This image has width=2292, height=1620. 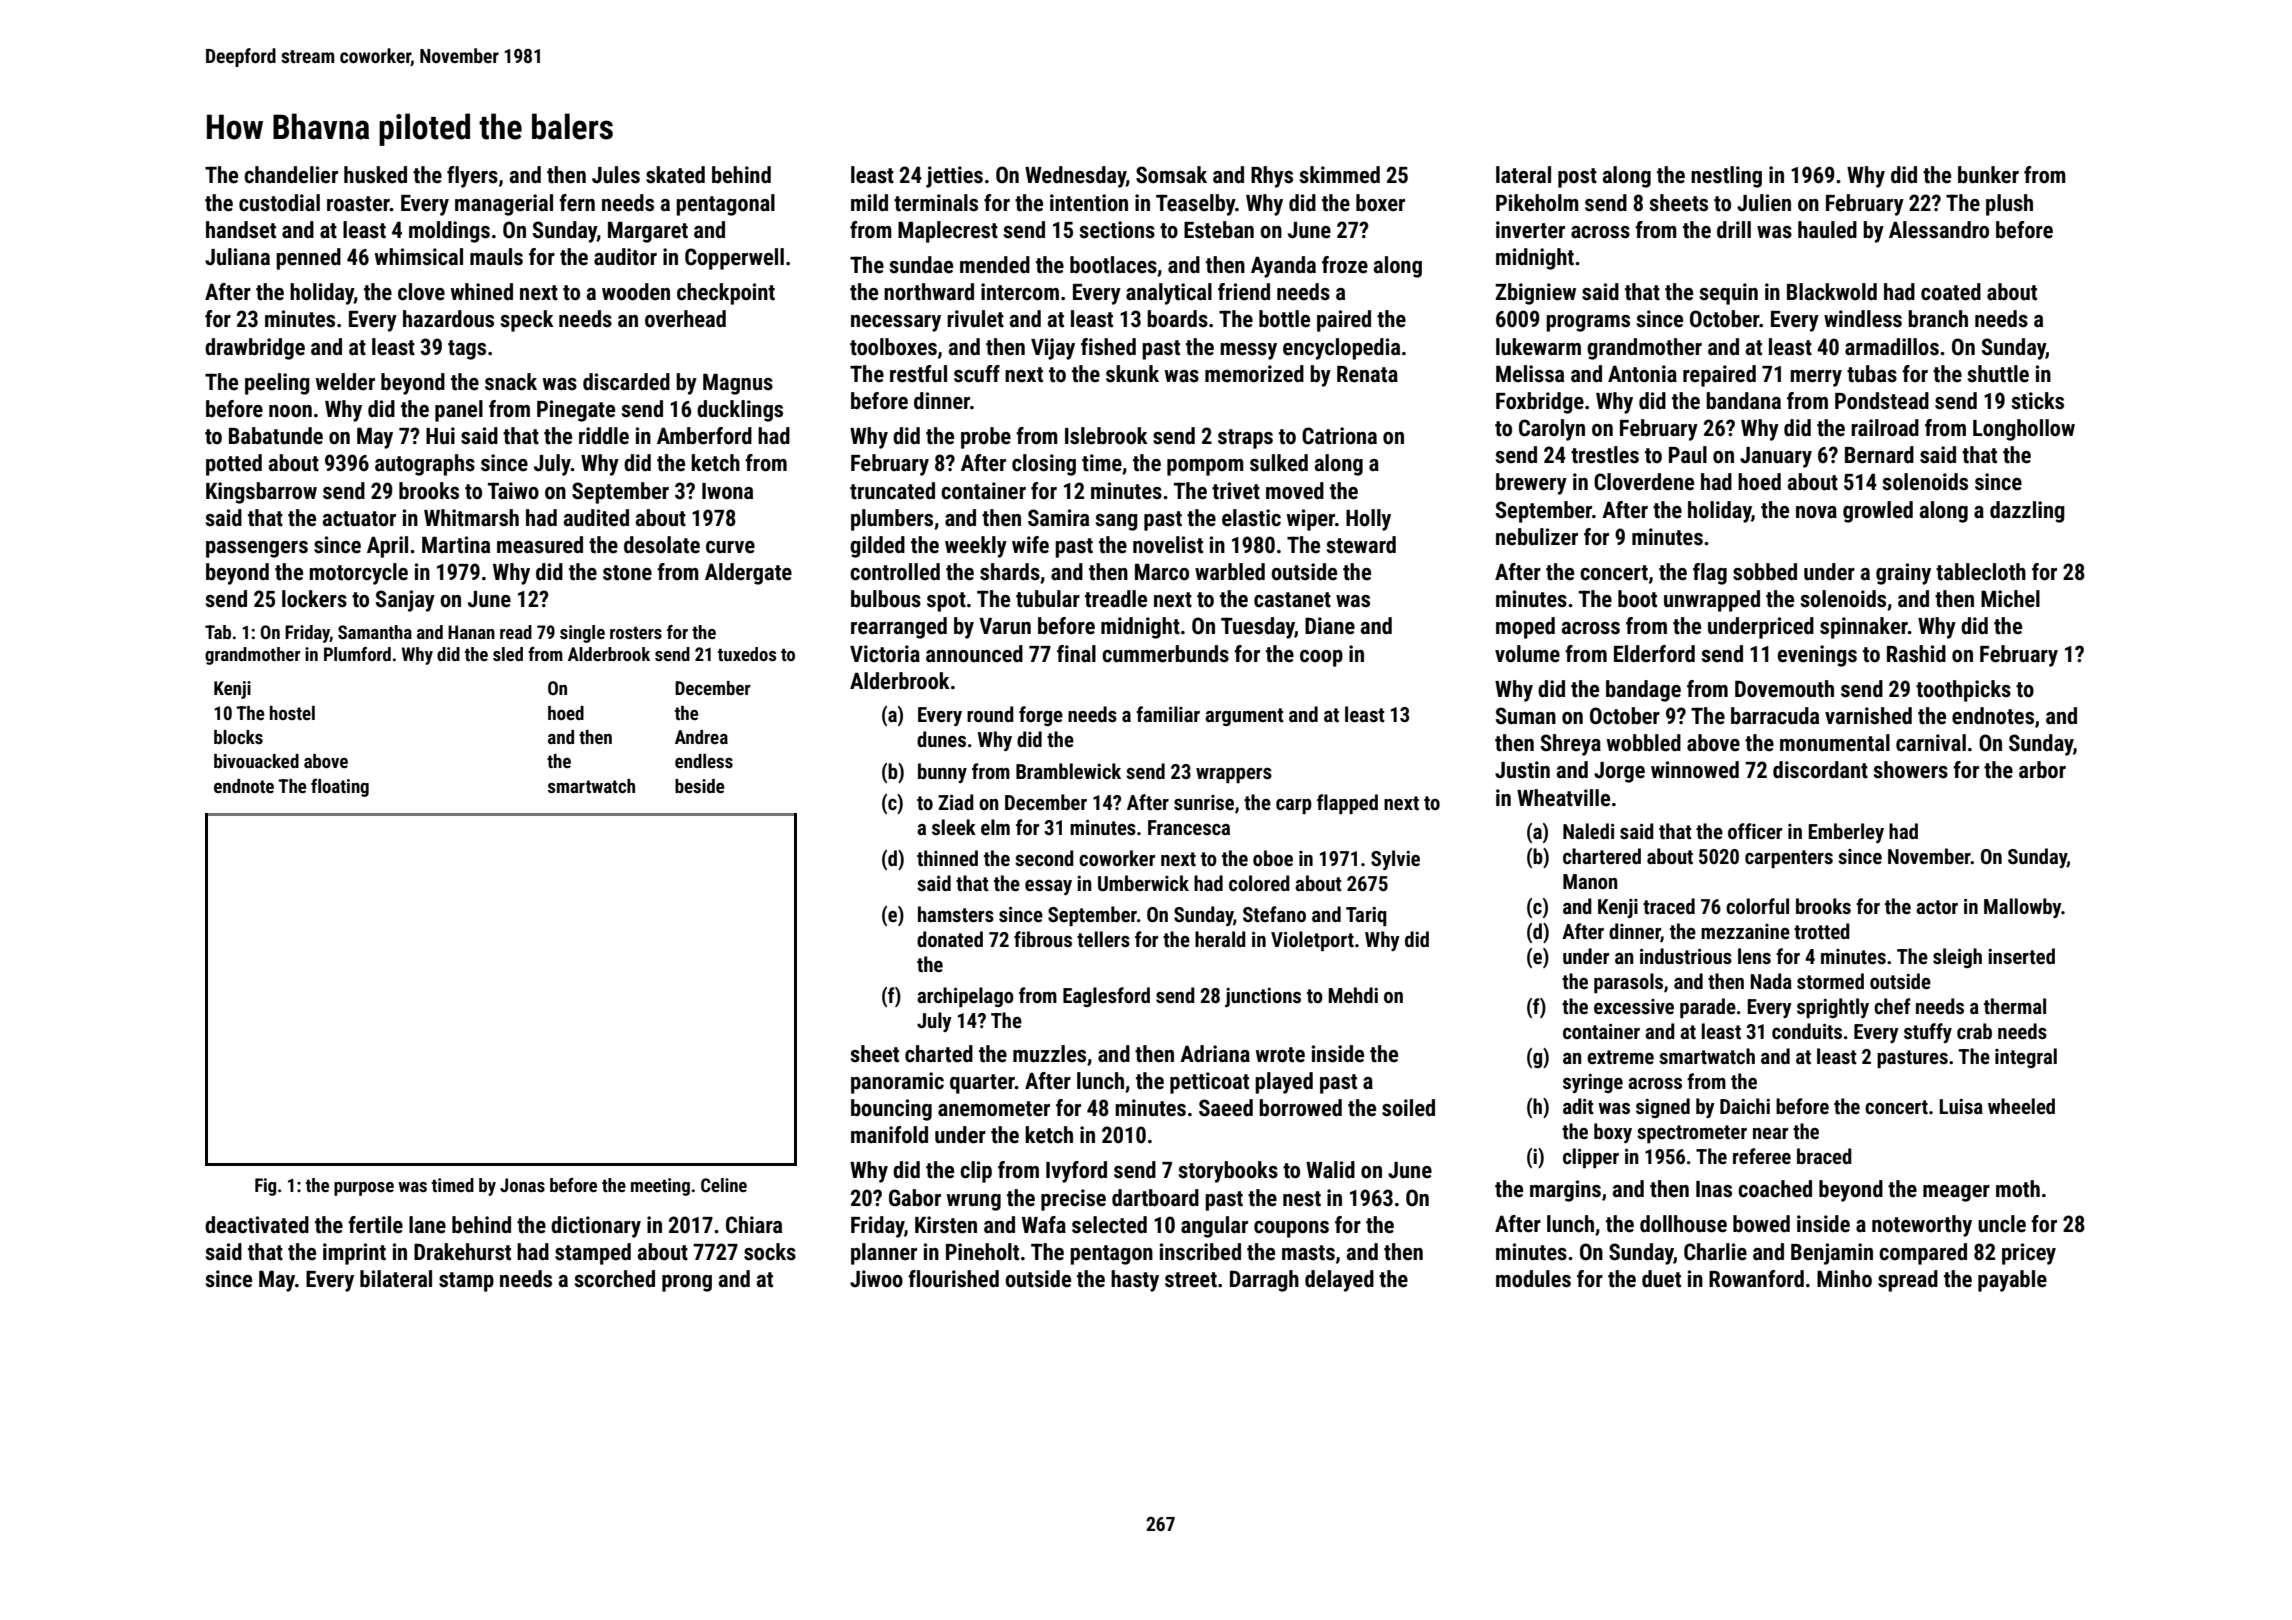 I want to click on Somsak, so click(x=1171, y=175).
